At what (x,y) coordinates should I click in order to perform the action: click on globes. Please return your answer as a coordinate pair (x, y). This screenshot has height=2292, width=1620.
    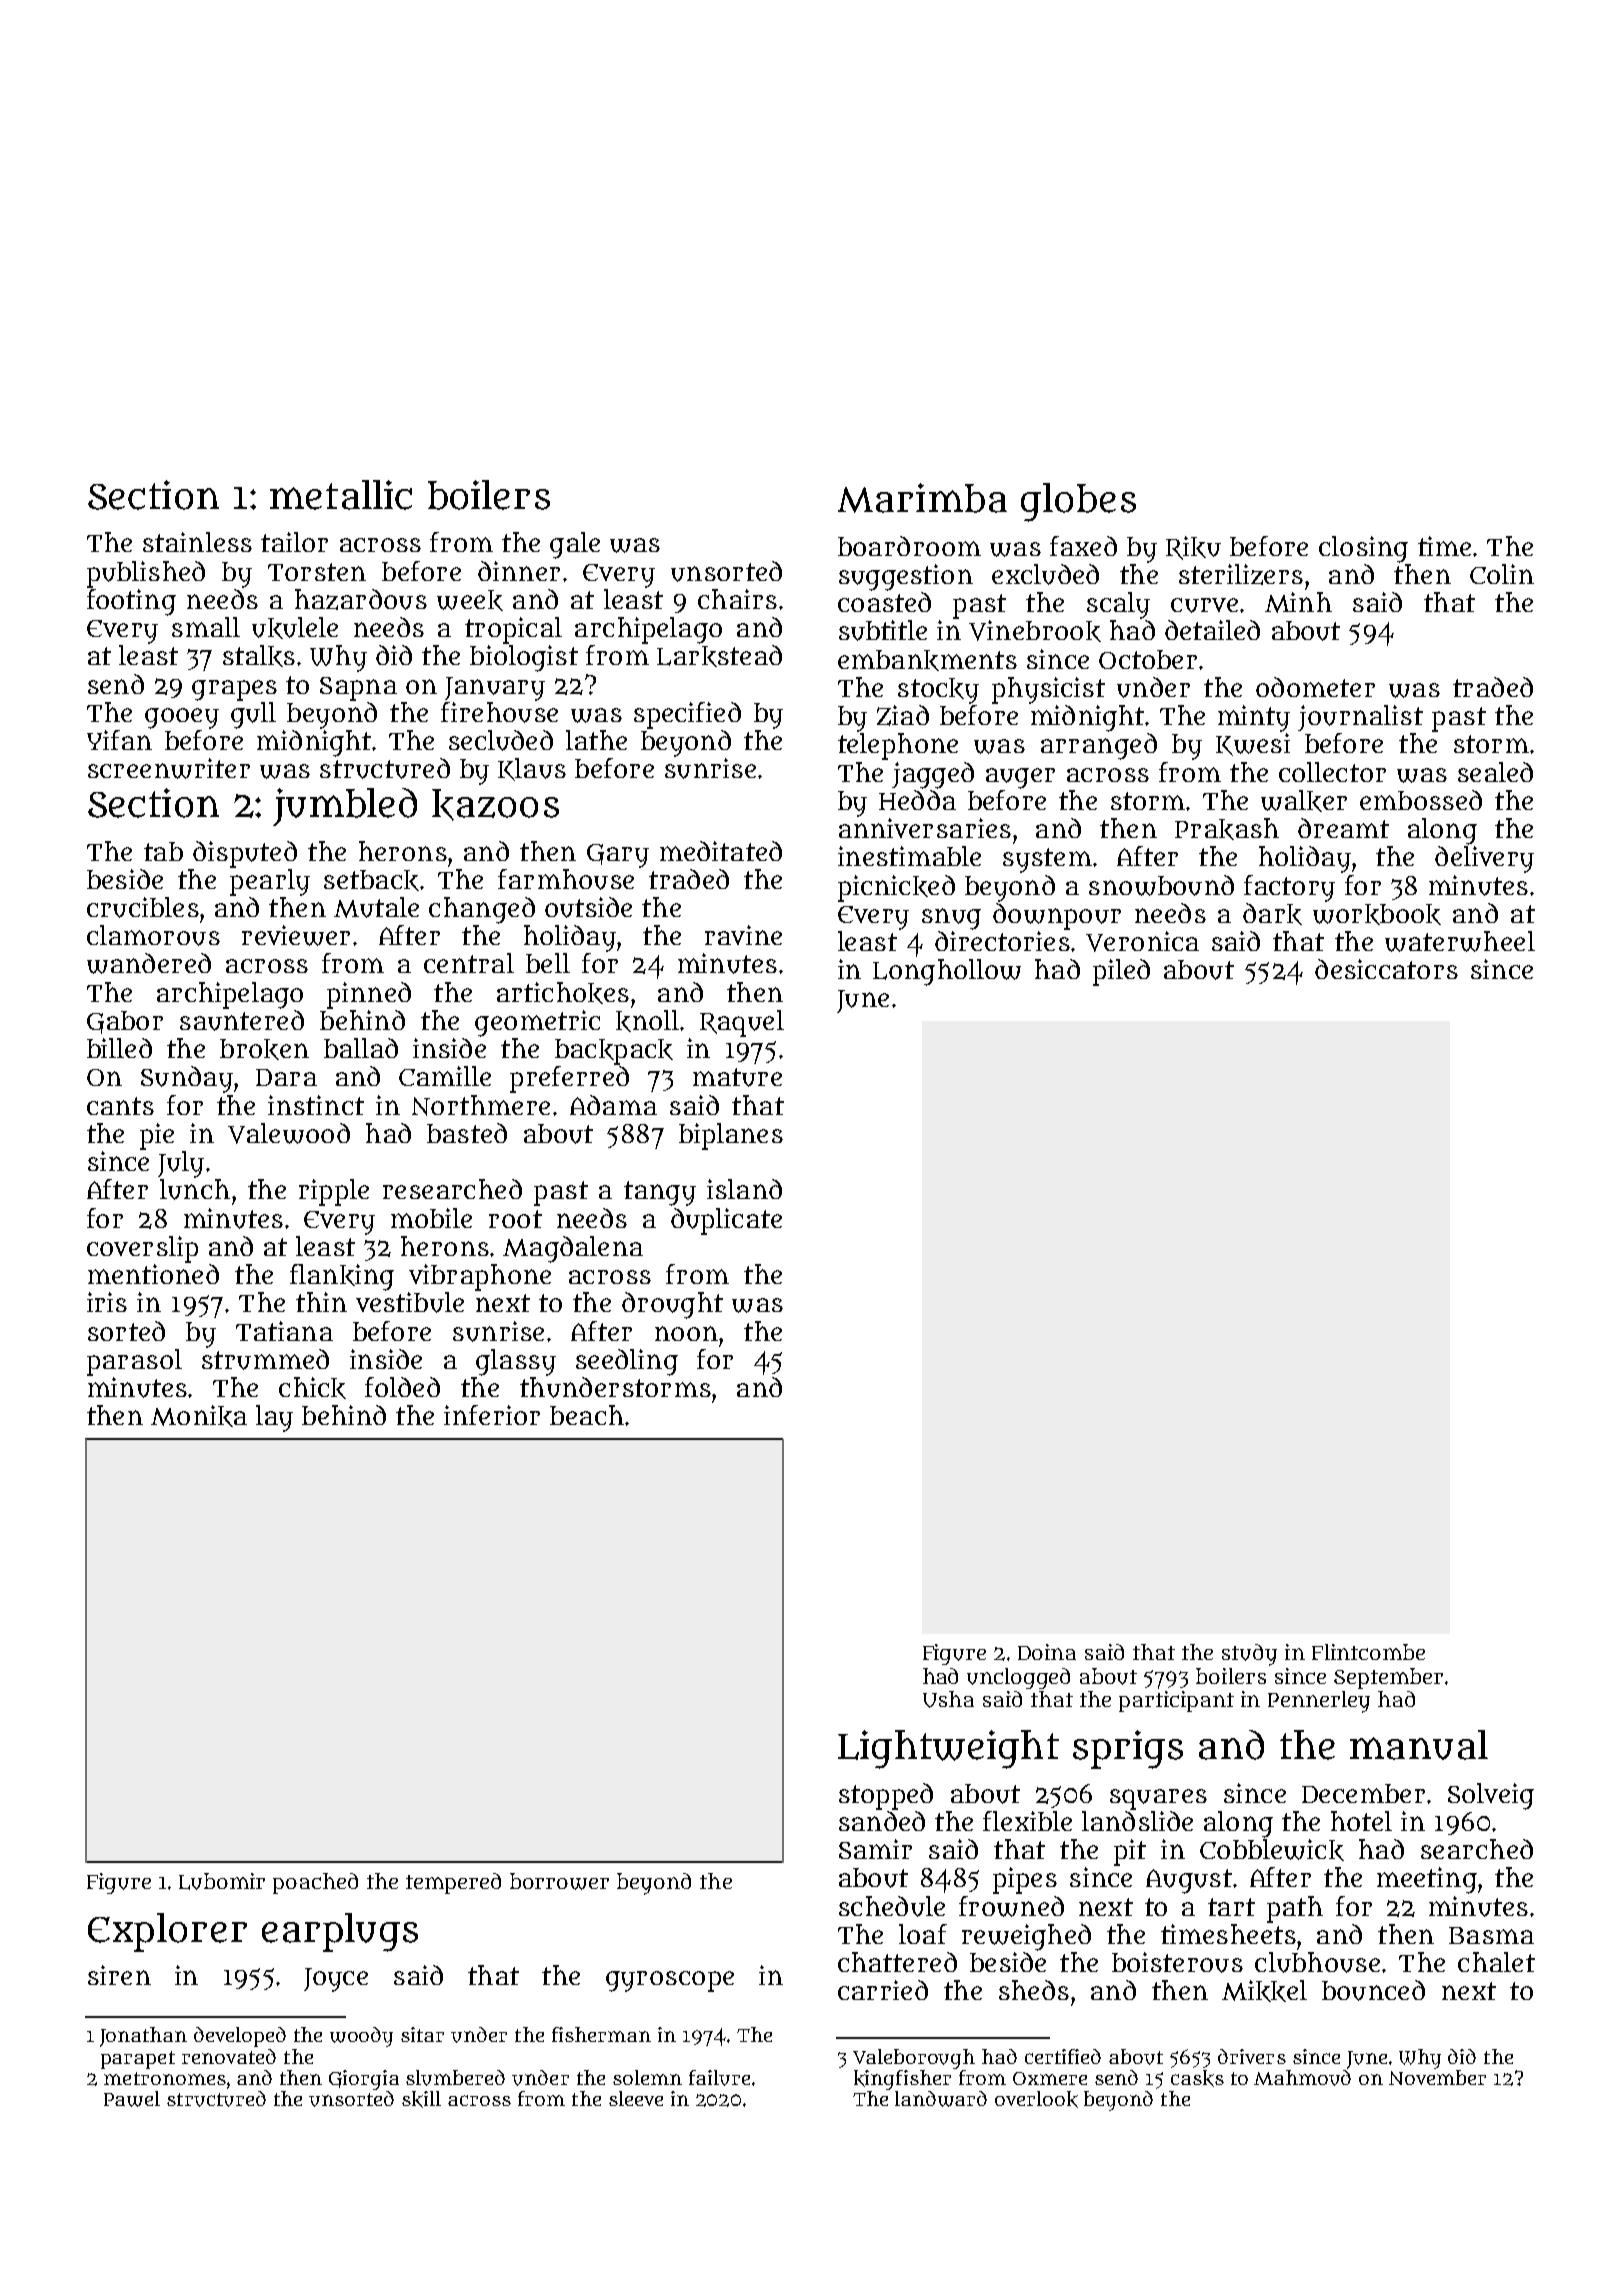
    Looking at the image, I should click on (1078, 502).
